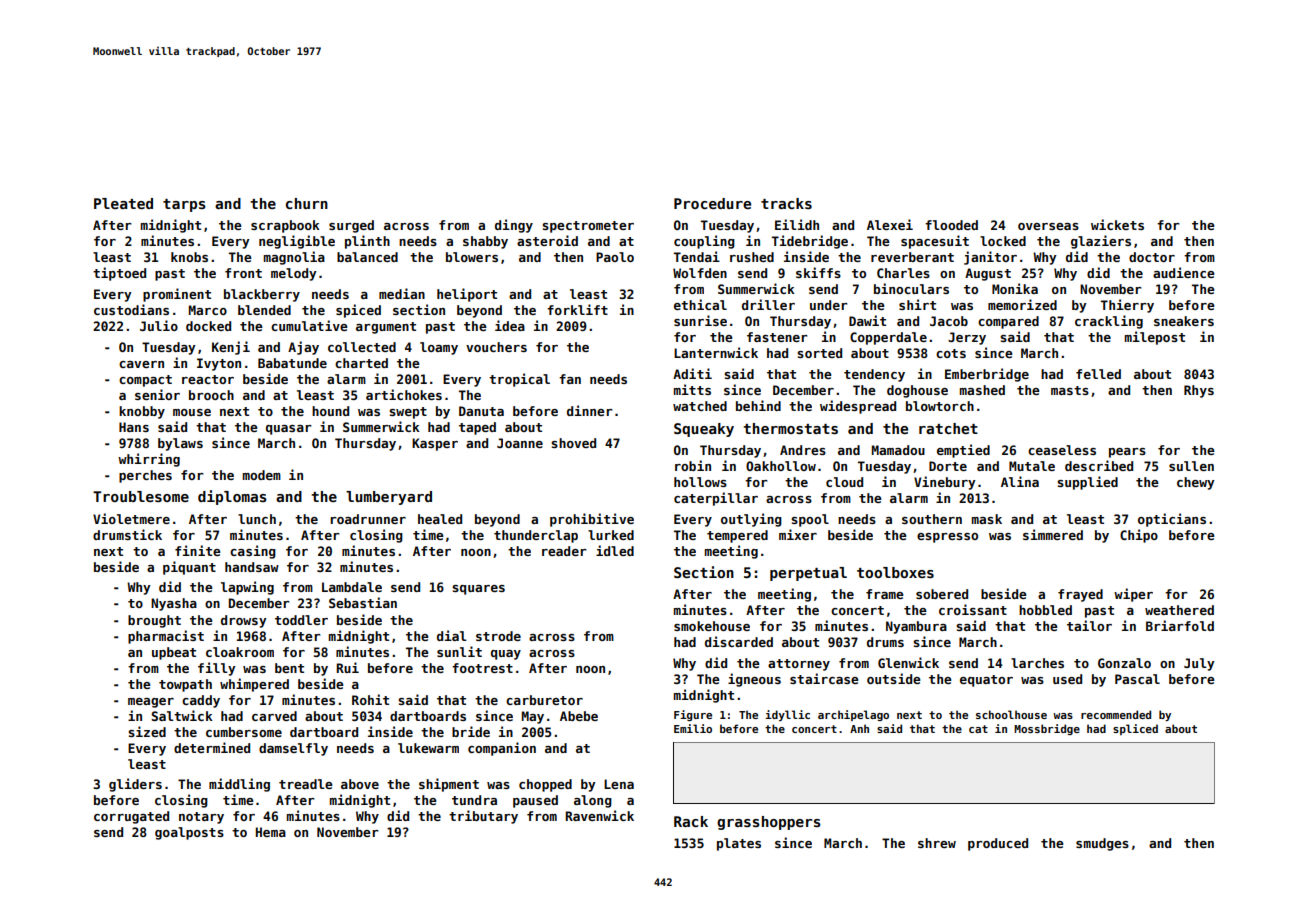 This screenshot has height=924, width=1308. Describe the element at coordinates (739, 844) in the screenshot. I see `plates` at that location.
